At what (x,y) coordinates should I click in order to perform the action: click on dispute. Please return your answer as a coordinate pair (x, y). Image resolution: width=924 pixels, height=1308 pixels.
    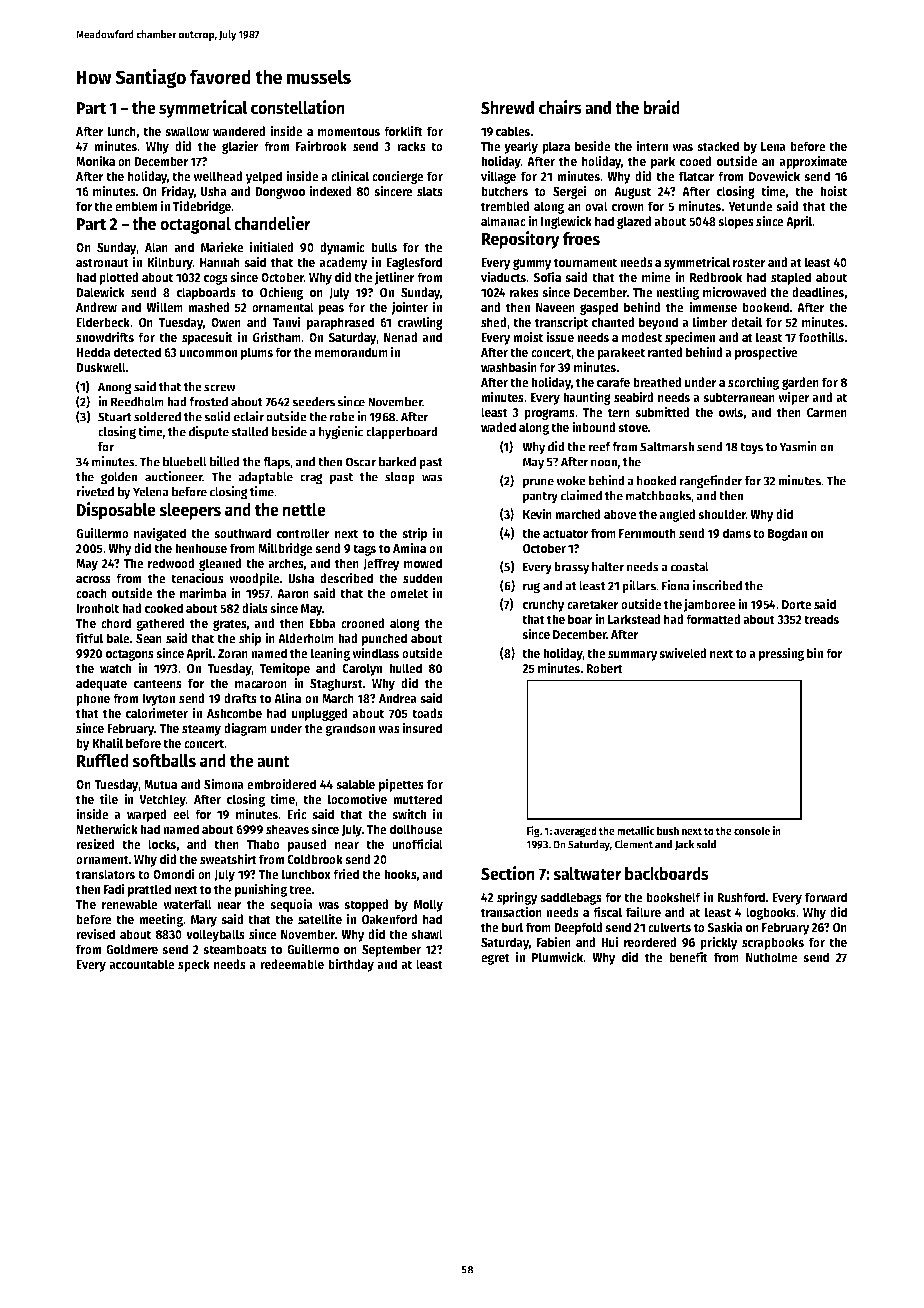
    Looking at the image, I should click on (209, 433).
